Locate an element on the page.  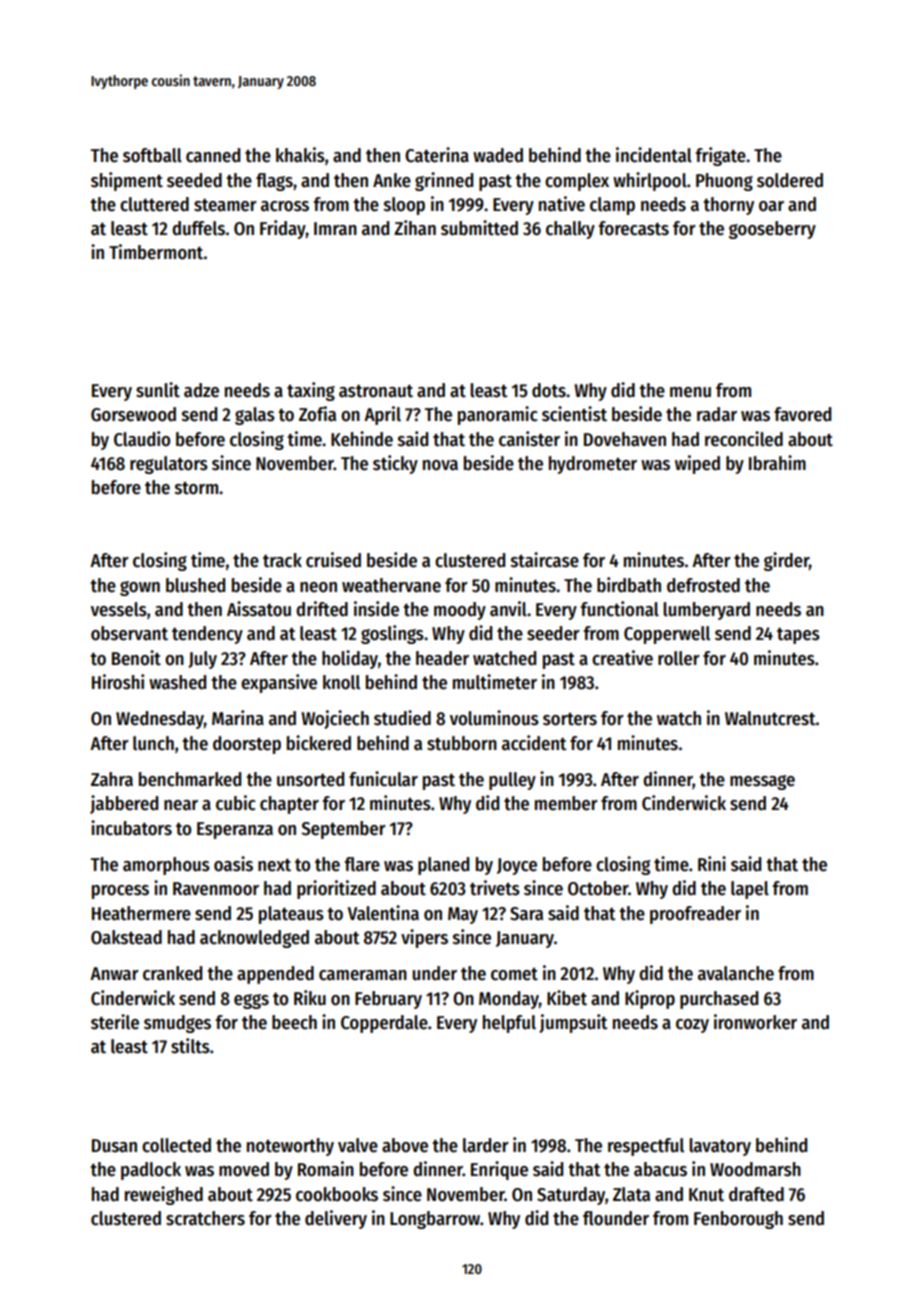
track is located at coordinates (282, 560).
